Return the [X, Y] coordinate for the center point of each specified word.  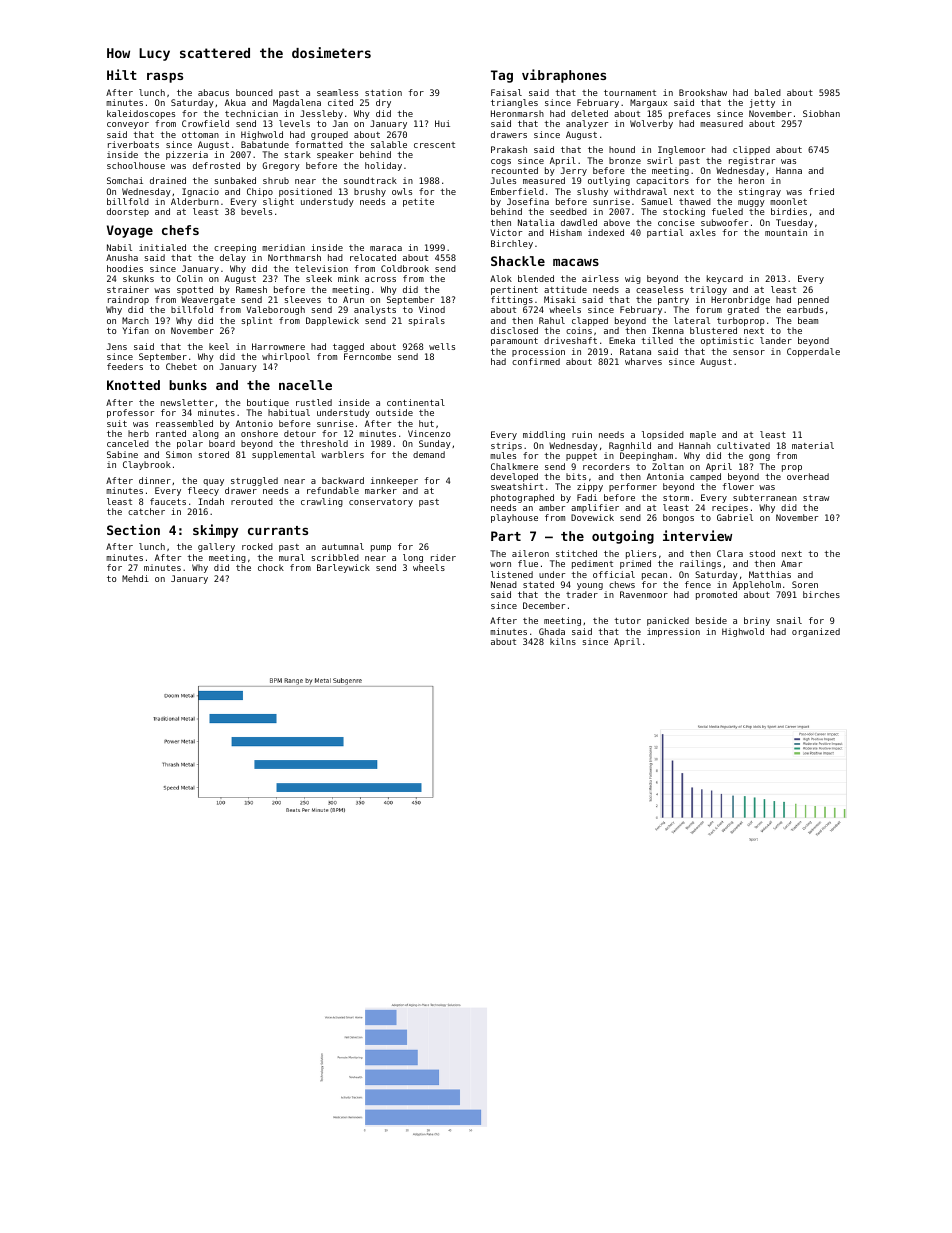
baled [768, 92]
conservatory [381, 503]
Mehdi [135, 578]
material [813, 445]
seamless [337, 92]
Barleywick [343, 568]
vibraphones [564, 76]
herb [138, 433]
